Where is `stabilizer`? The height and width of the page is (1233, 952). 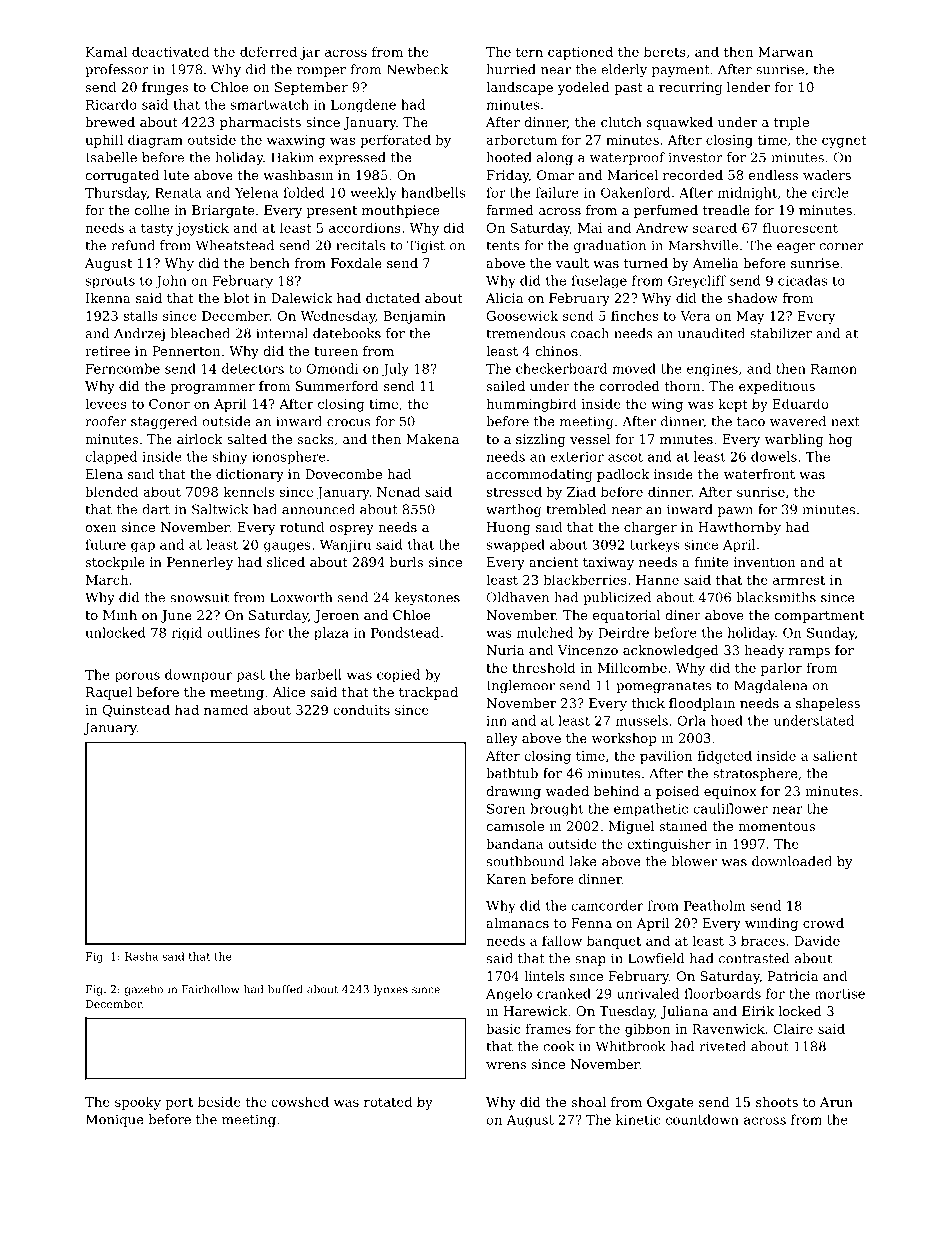
stabilizer is located at coordinates (781, 333).
